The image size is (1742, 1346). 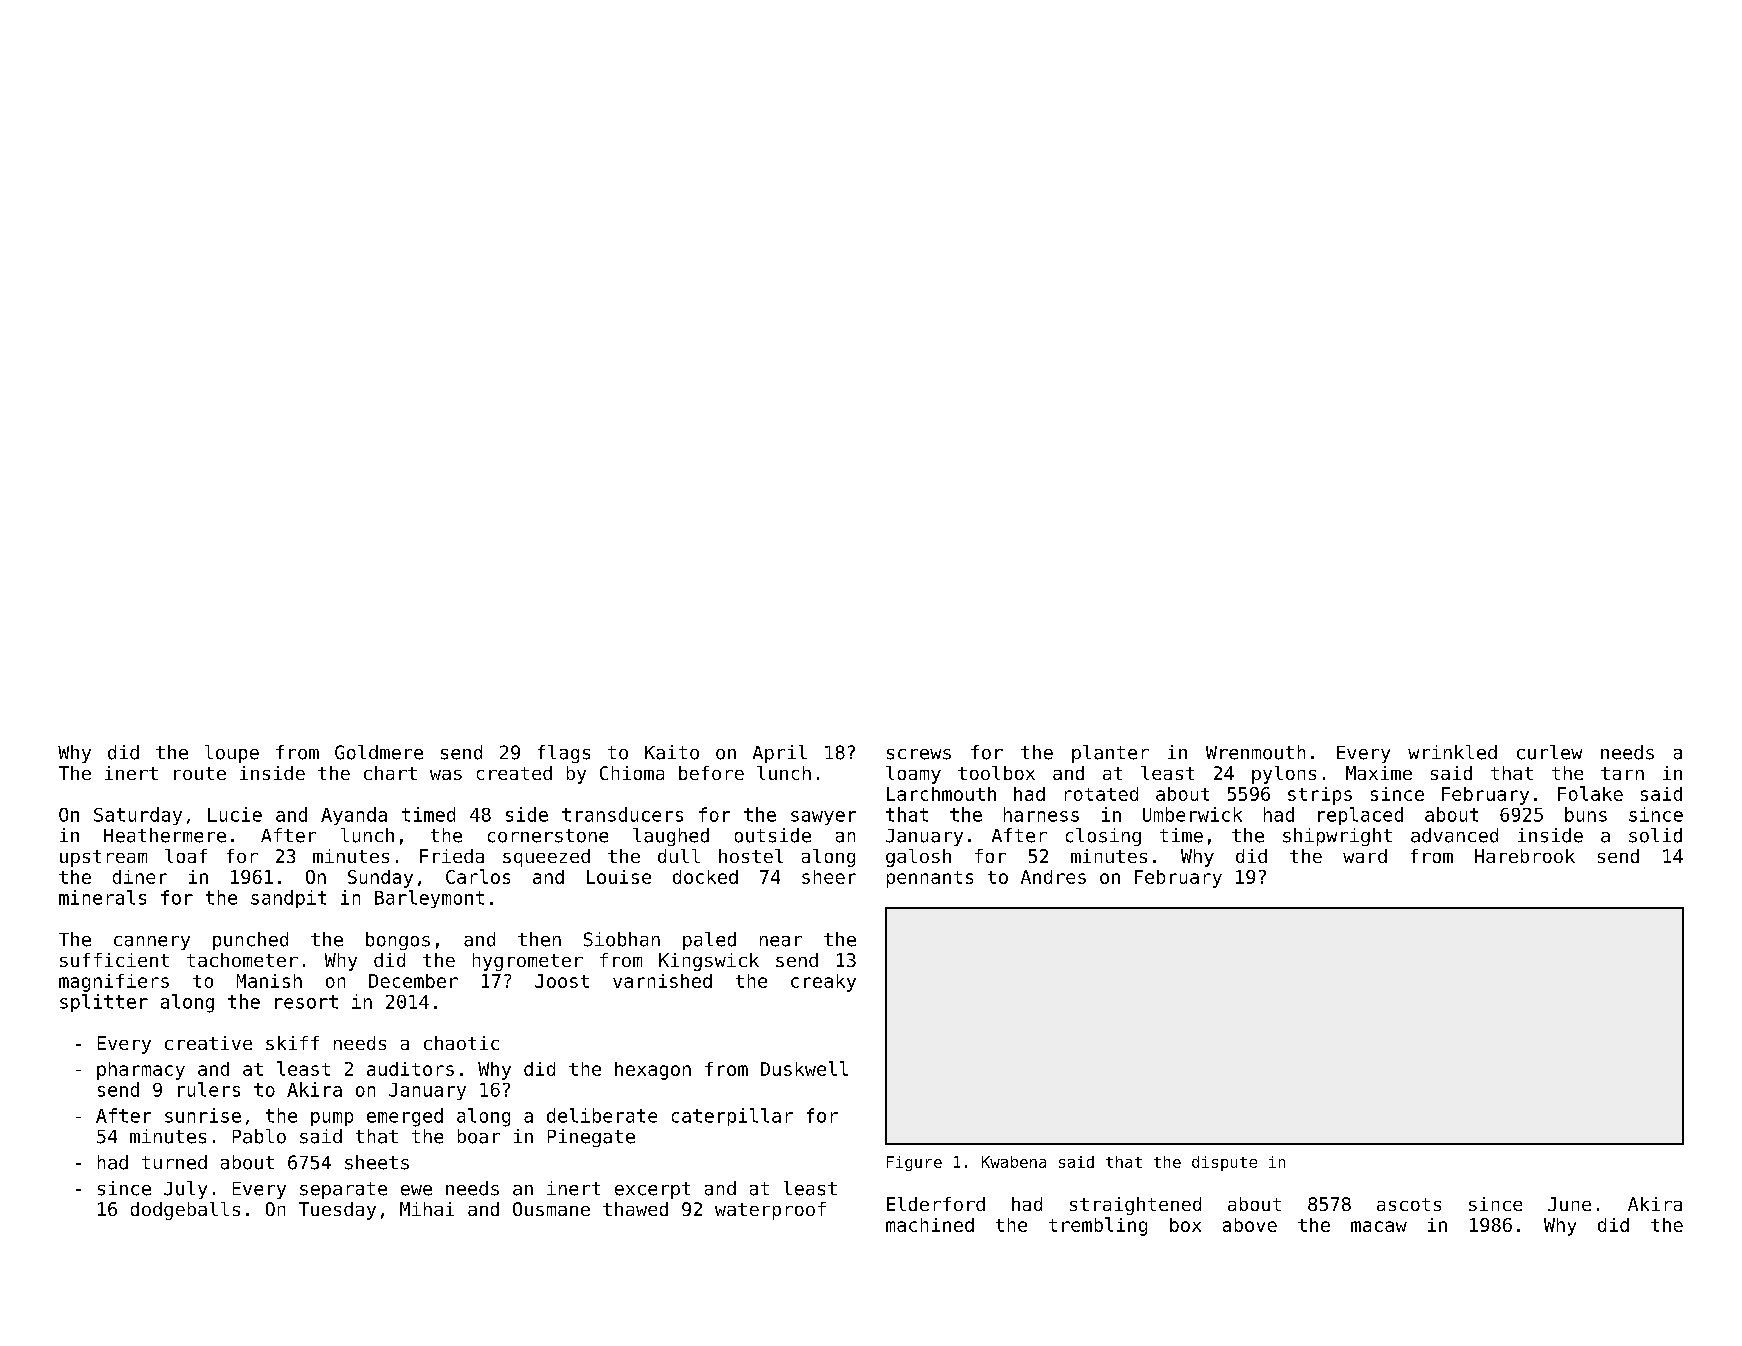 What do you see at coordinates (203, 1115) in the image?
I see `sunrise` at bounding box center [203, 1115].
